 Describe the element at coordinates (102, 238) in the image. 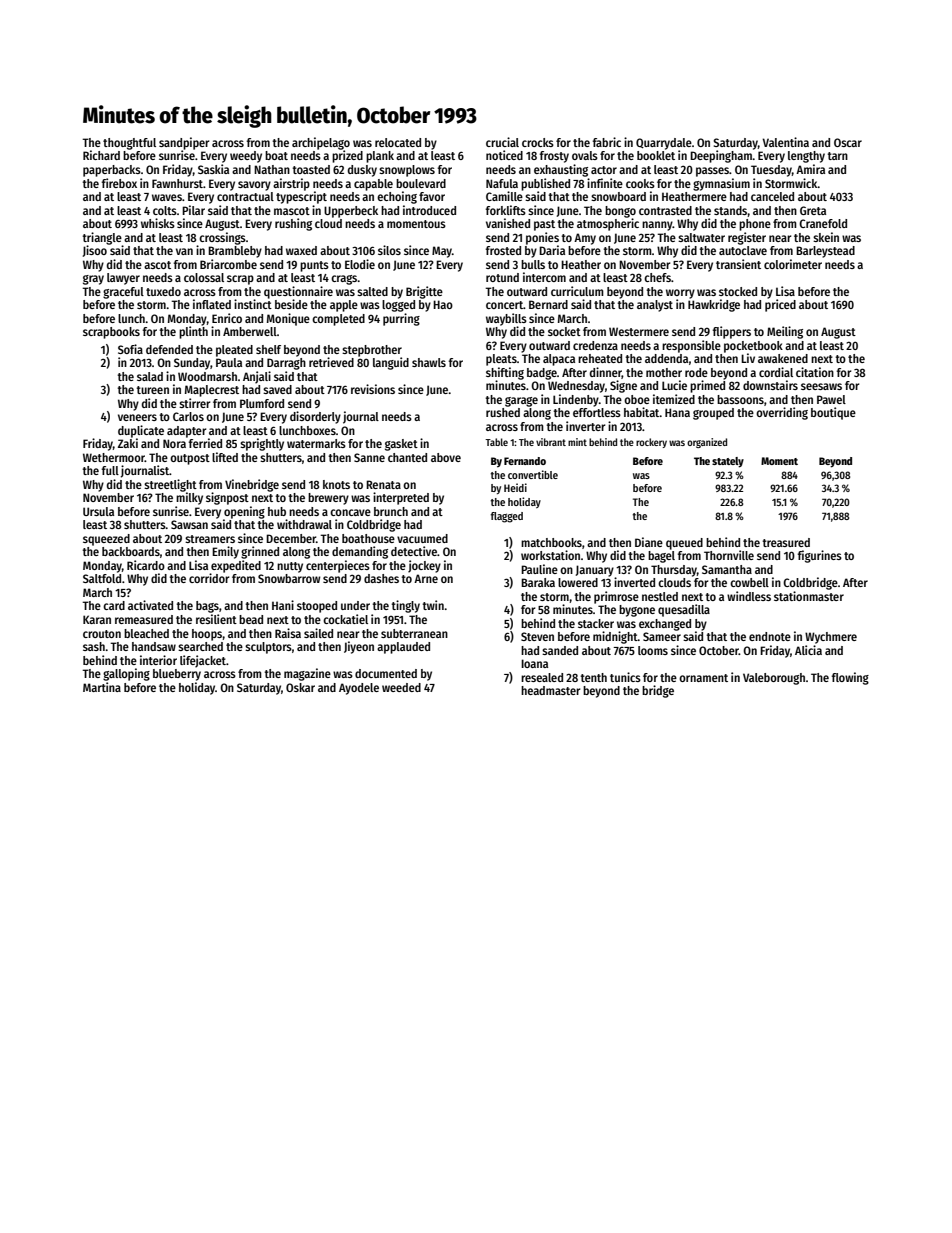

I see `triangle` at that location.
